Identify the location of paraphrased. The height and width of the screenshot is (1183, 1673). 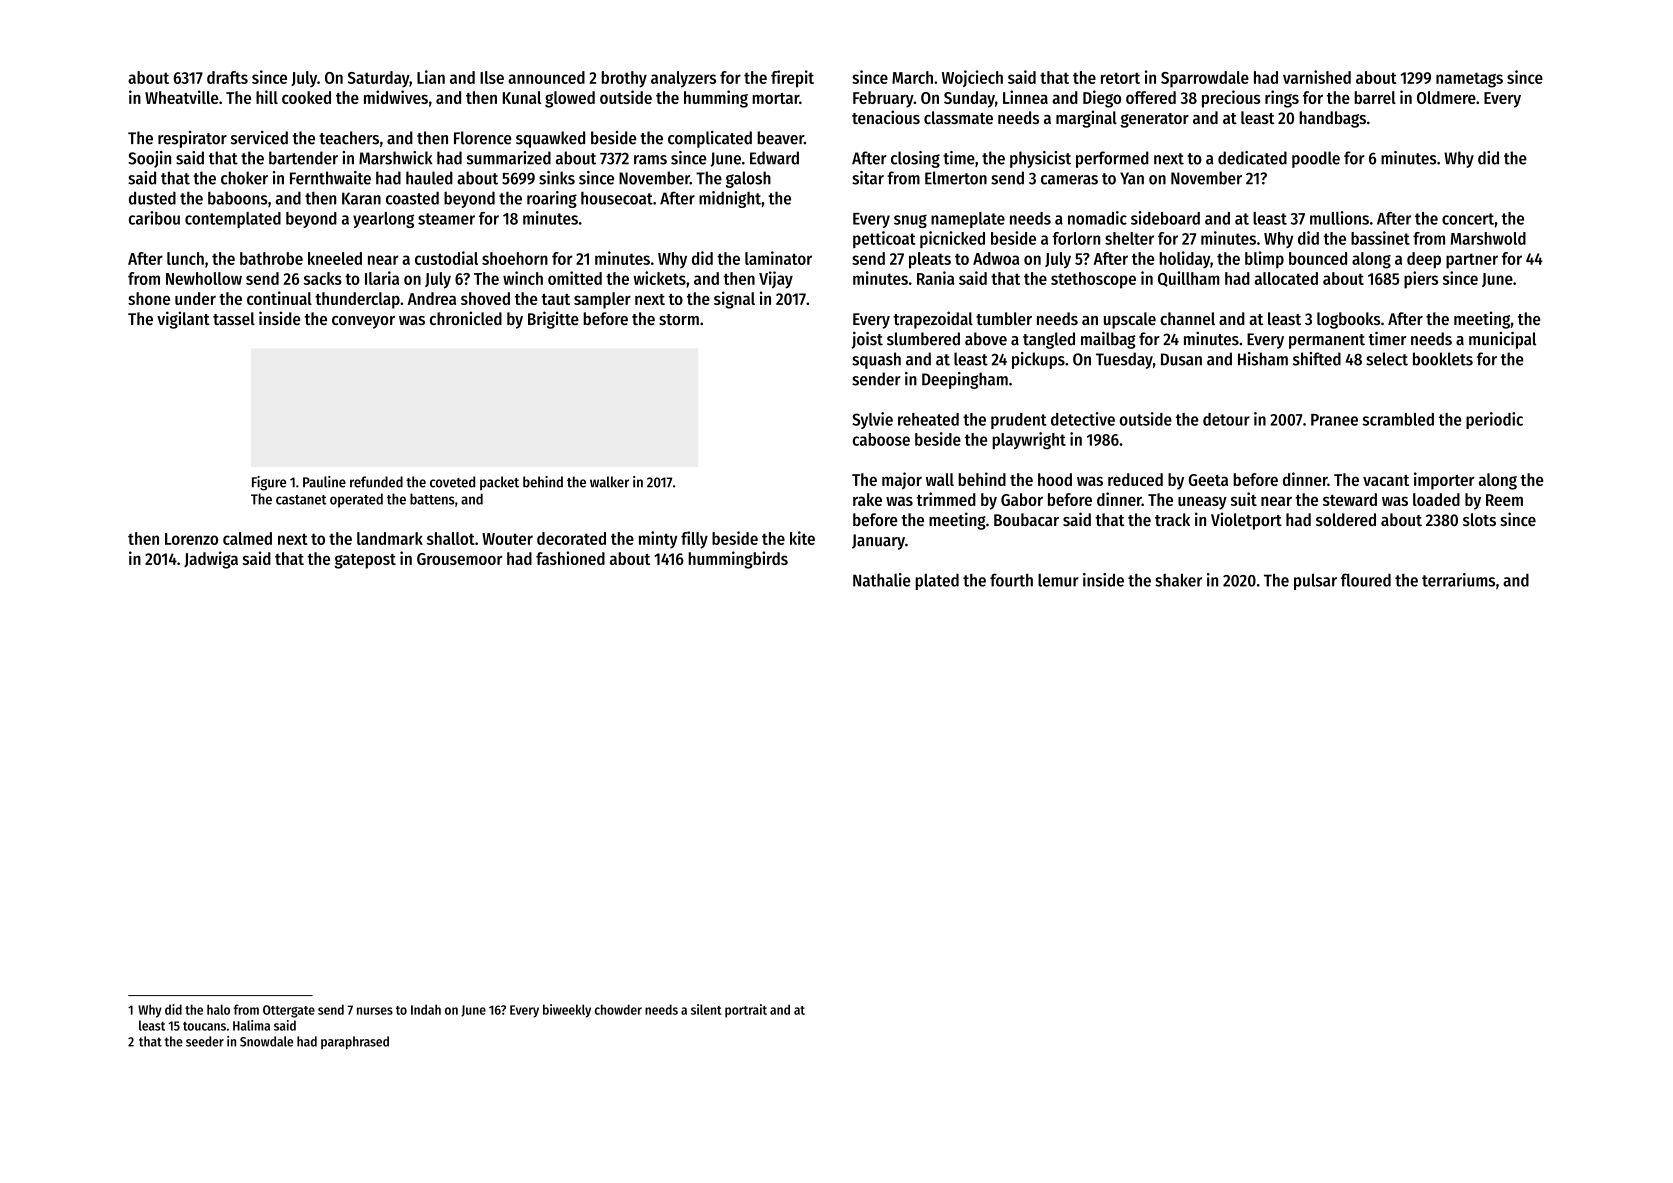
(355, 1042).
